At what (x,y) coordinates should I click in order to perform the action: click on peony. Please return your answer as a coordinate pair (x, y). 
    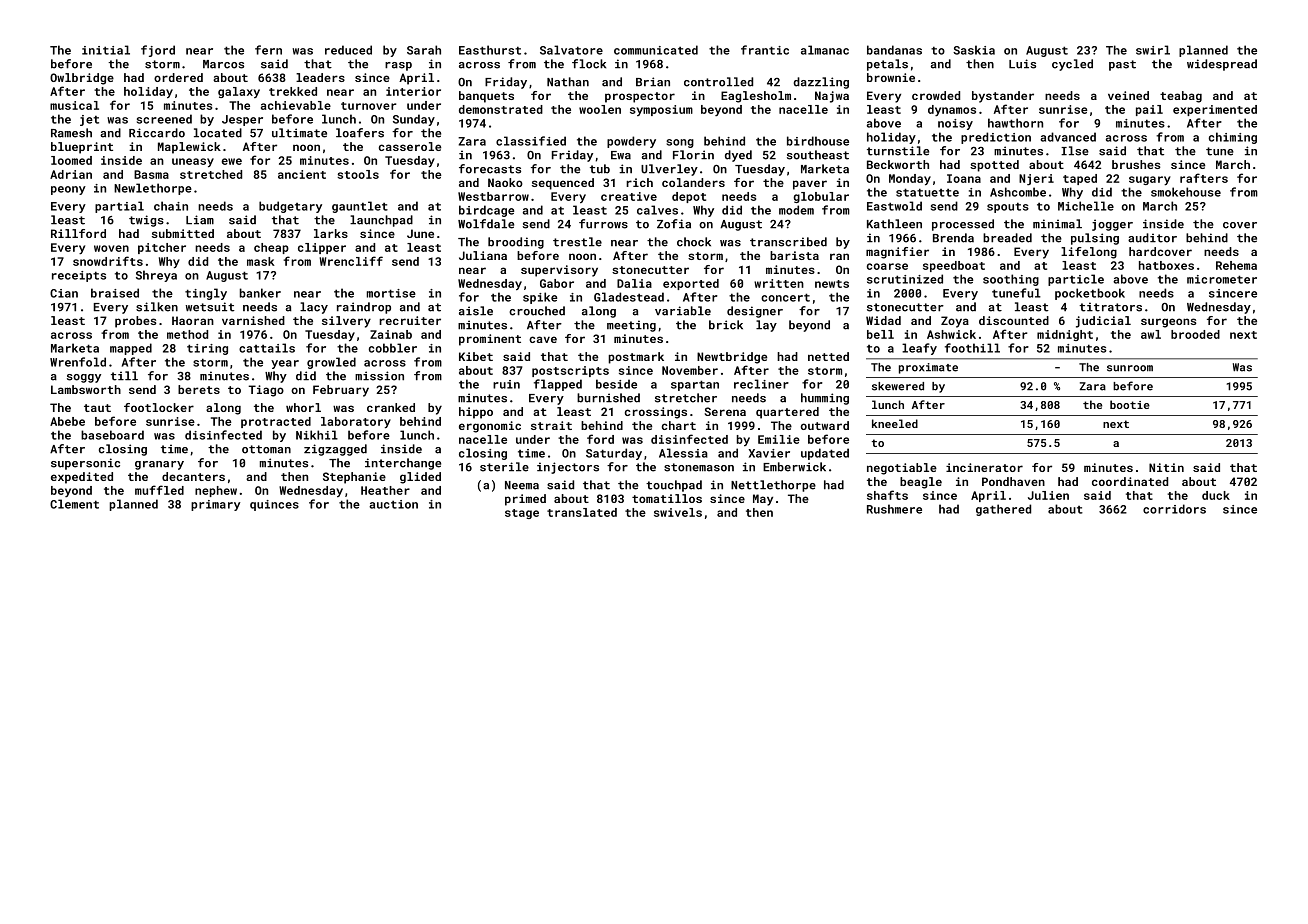
    Looking at the image, I should click on (68, 190).
